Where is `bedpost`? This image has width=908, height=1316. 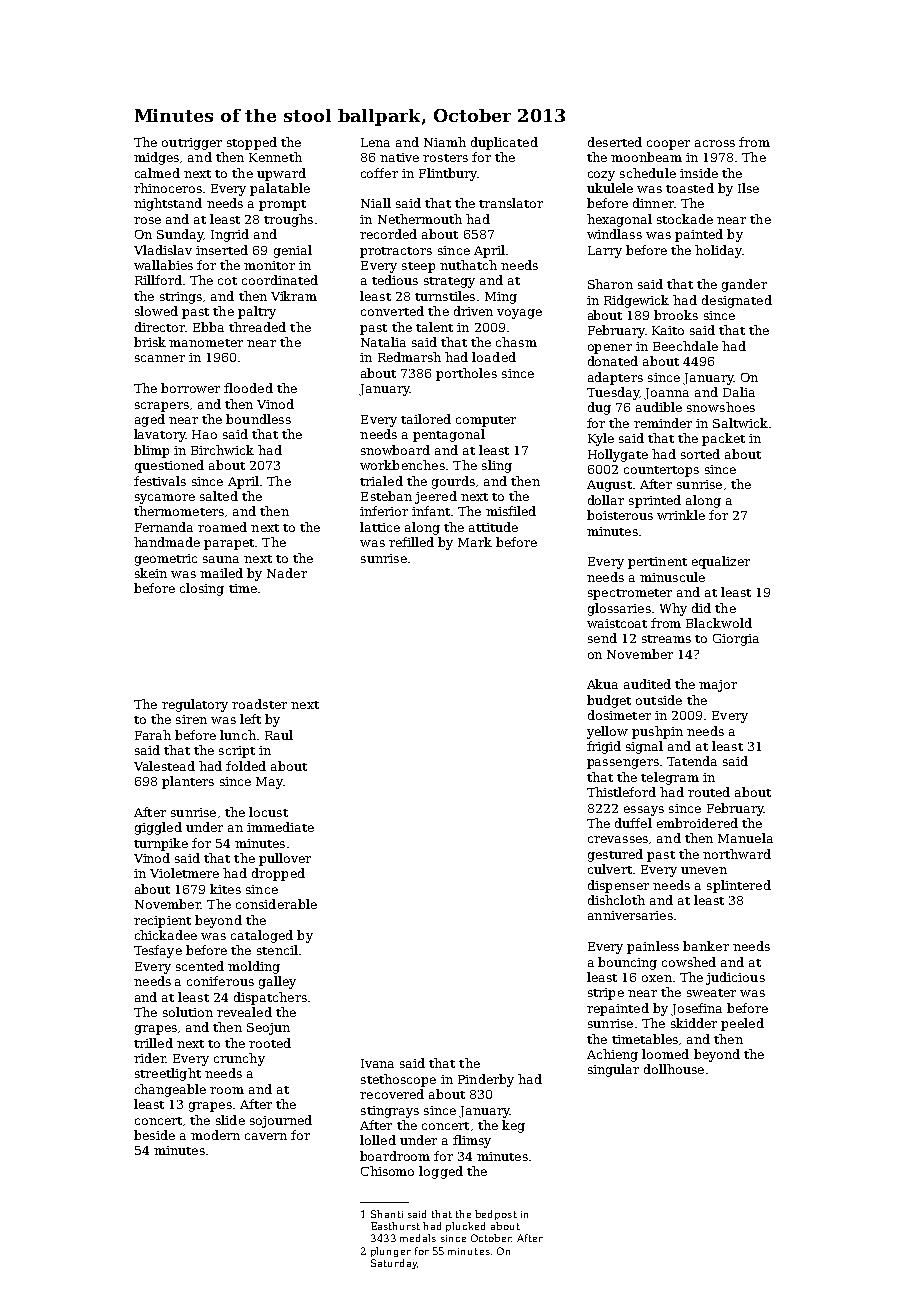
bedpost is located at coordinates (496, 1215).
